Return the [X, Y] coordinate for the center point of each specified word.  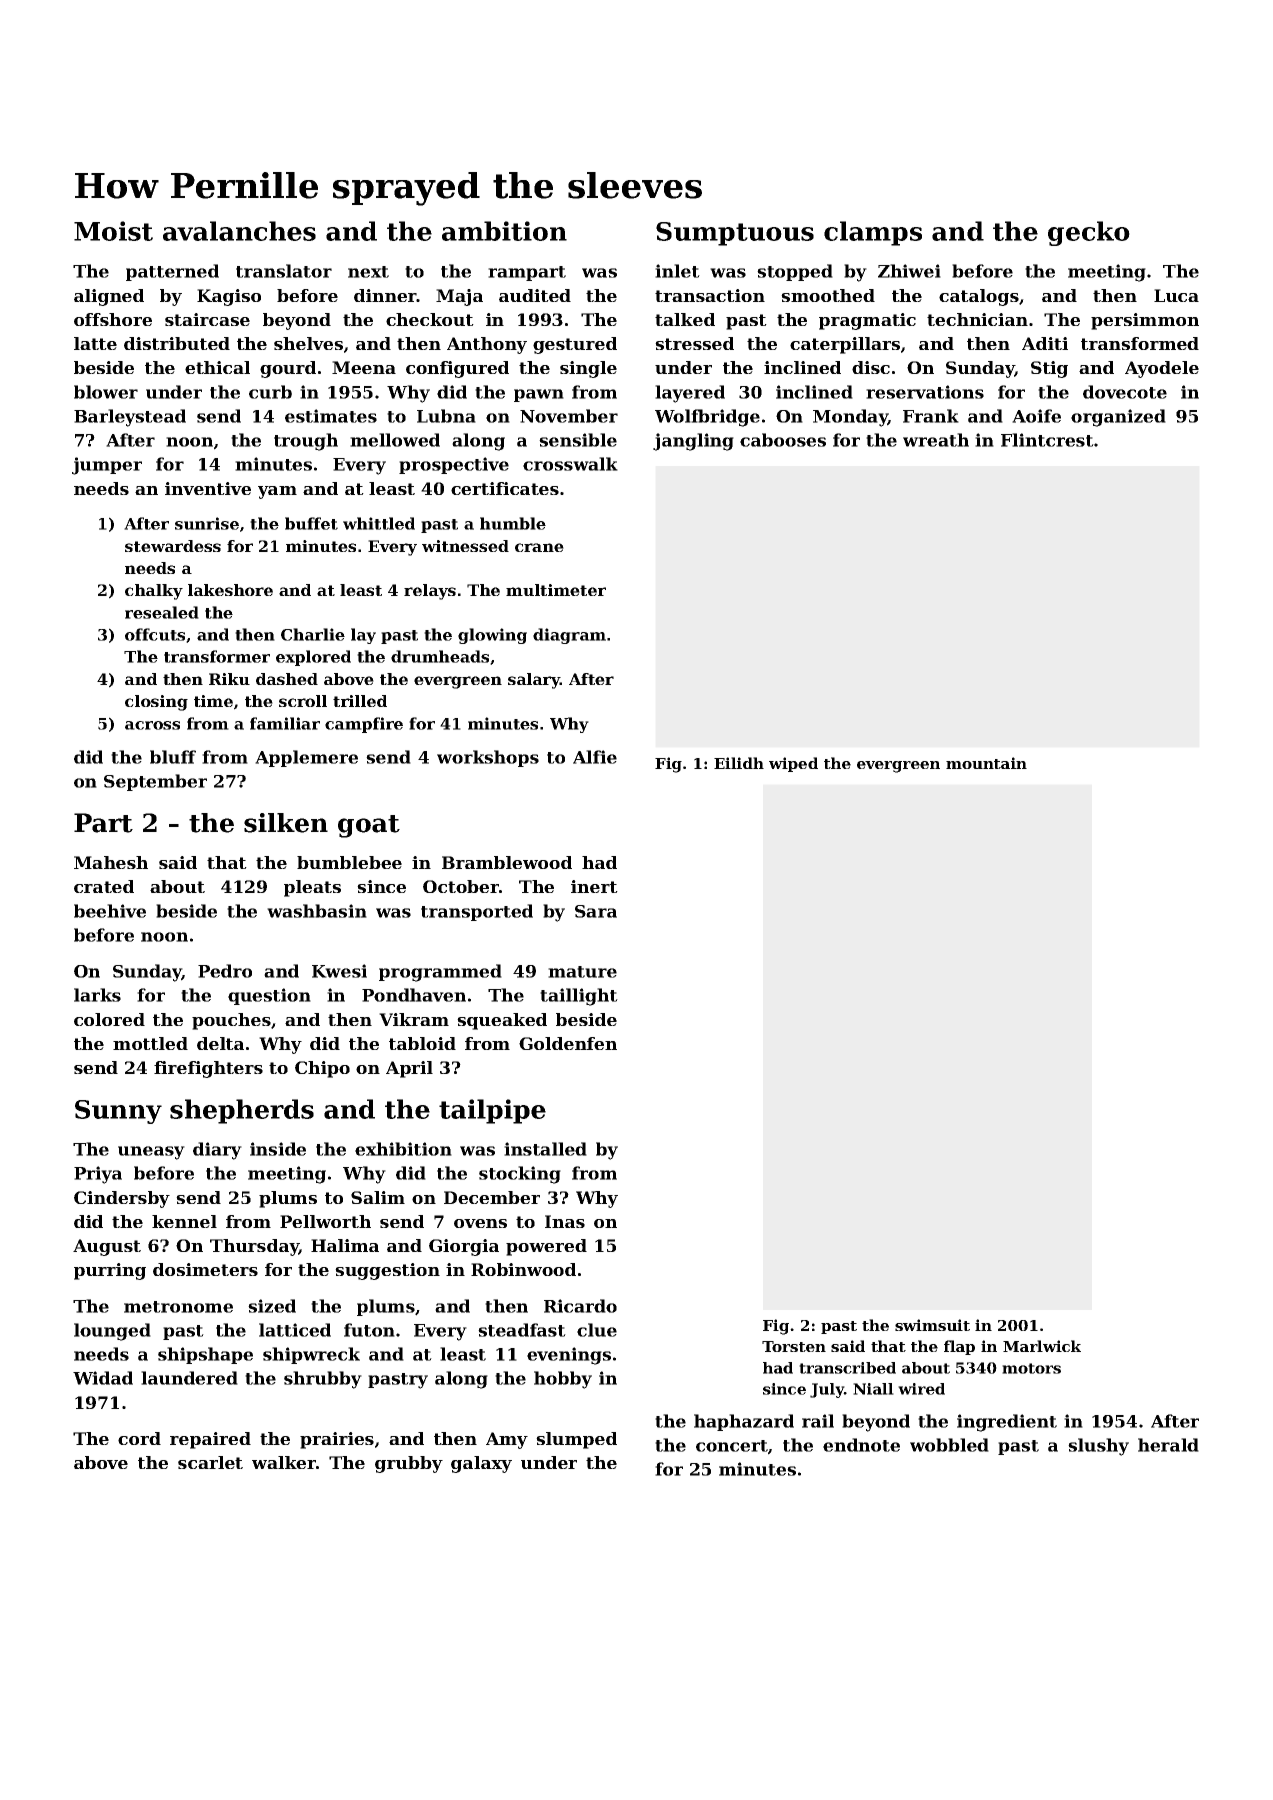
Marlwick [1042, 1346]
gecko [1089, 233]
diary [217, 1151]
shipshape [205, 1355]
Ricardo [580, 1306]
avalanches [239, 231]
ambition [504, 231]
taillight [579, 997]
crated [104, 886]
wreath [936, 440]
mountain [986, 763]
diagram [569, 636]
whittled [379, 523]
